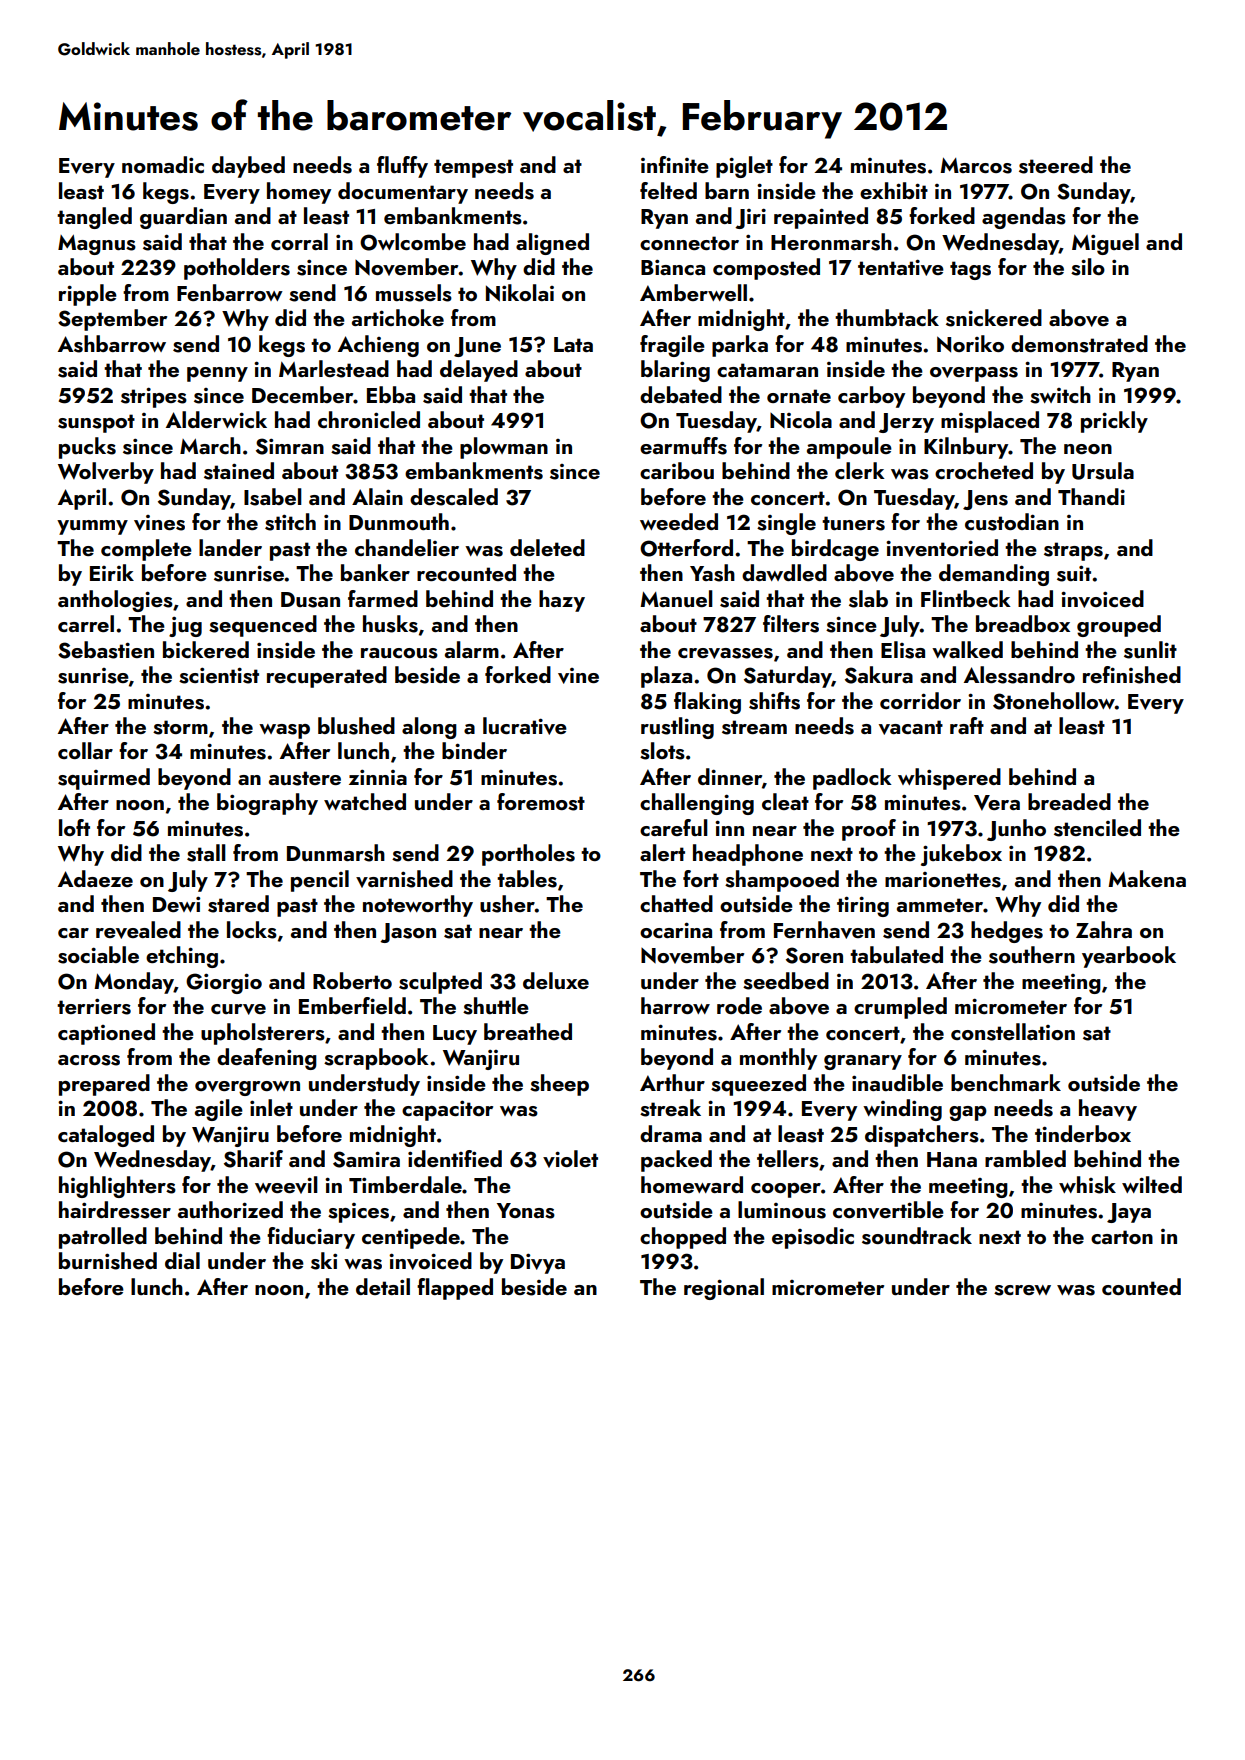 The width and height of the page is (1245, 1760). I want to click on plowman, so click(504, 448).
